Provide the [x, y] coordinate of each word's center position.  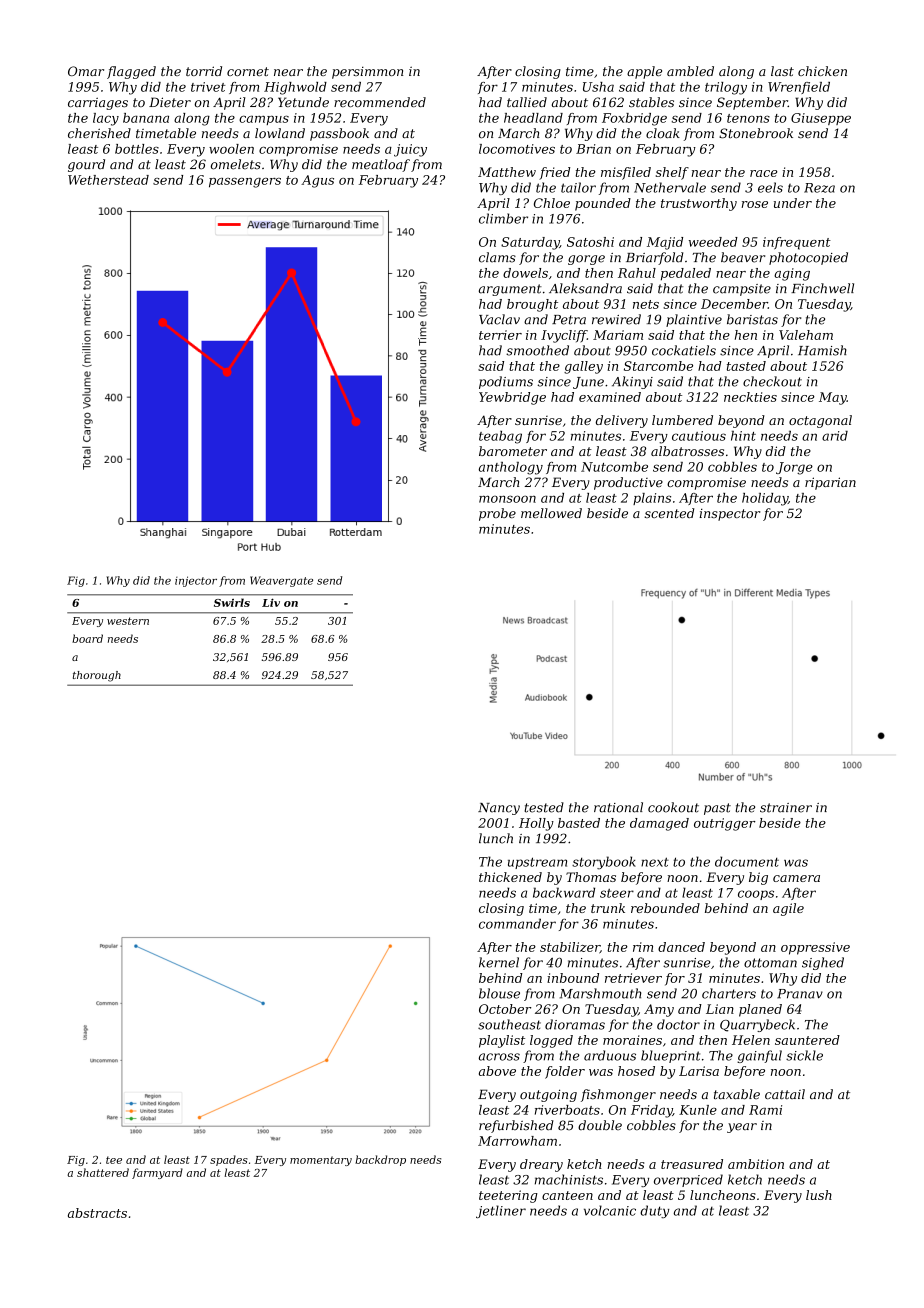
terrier [500, 335]
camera [796, 878]
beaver [743, 257]
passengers [245, 183]
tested [544, 807]
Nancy [499, 809]
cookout [673, 807]
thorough [97, 676]
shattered [103, 1172]
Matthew [507, 172]
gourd [86, 165]
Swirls [232, 602]
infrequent [797, 243]
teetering [508, 1196]
